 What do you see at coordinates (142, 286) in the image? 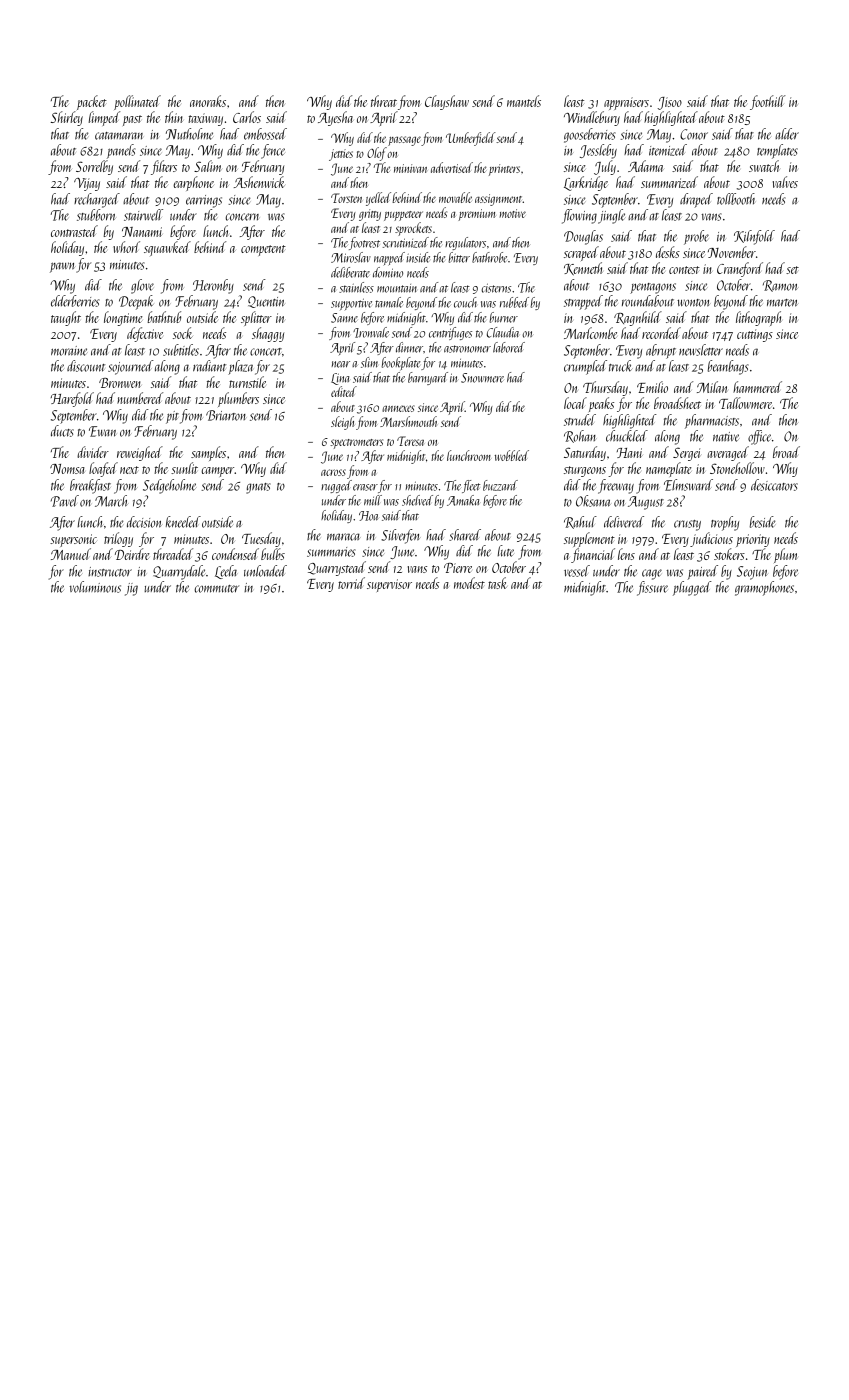
I see `glove` at bounding box center [142, 286].
